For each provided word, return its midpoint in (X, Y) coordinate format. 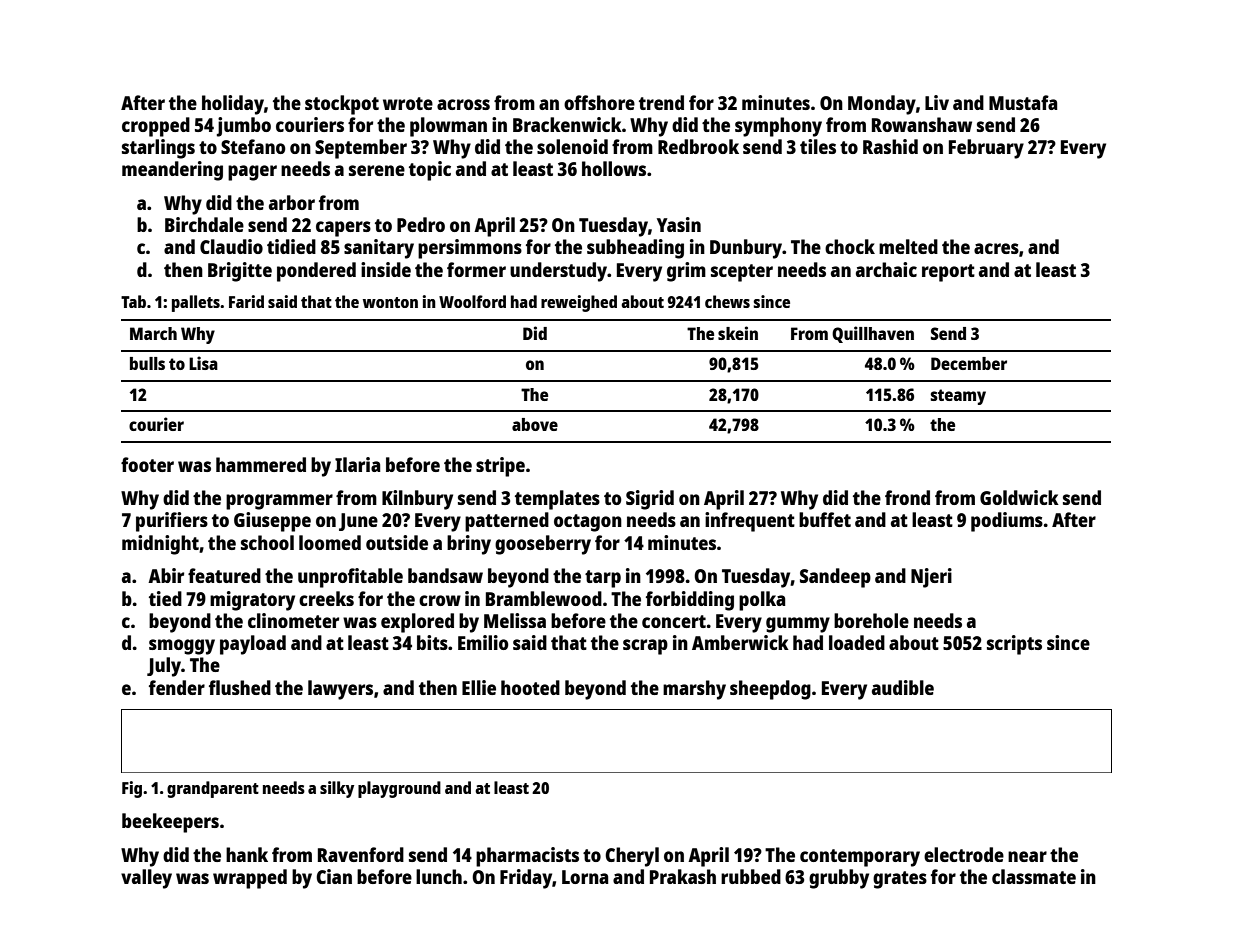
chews (727, 301)
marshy (694, 690)
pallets (196, 303)
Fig (132, 789)
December (969, 363)
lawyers (340, 690)
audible (903, 687)
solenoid (572, 146)
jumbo (244, 127)
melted (908, 246)
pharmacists (527, 857)
